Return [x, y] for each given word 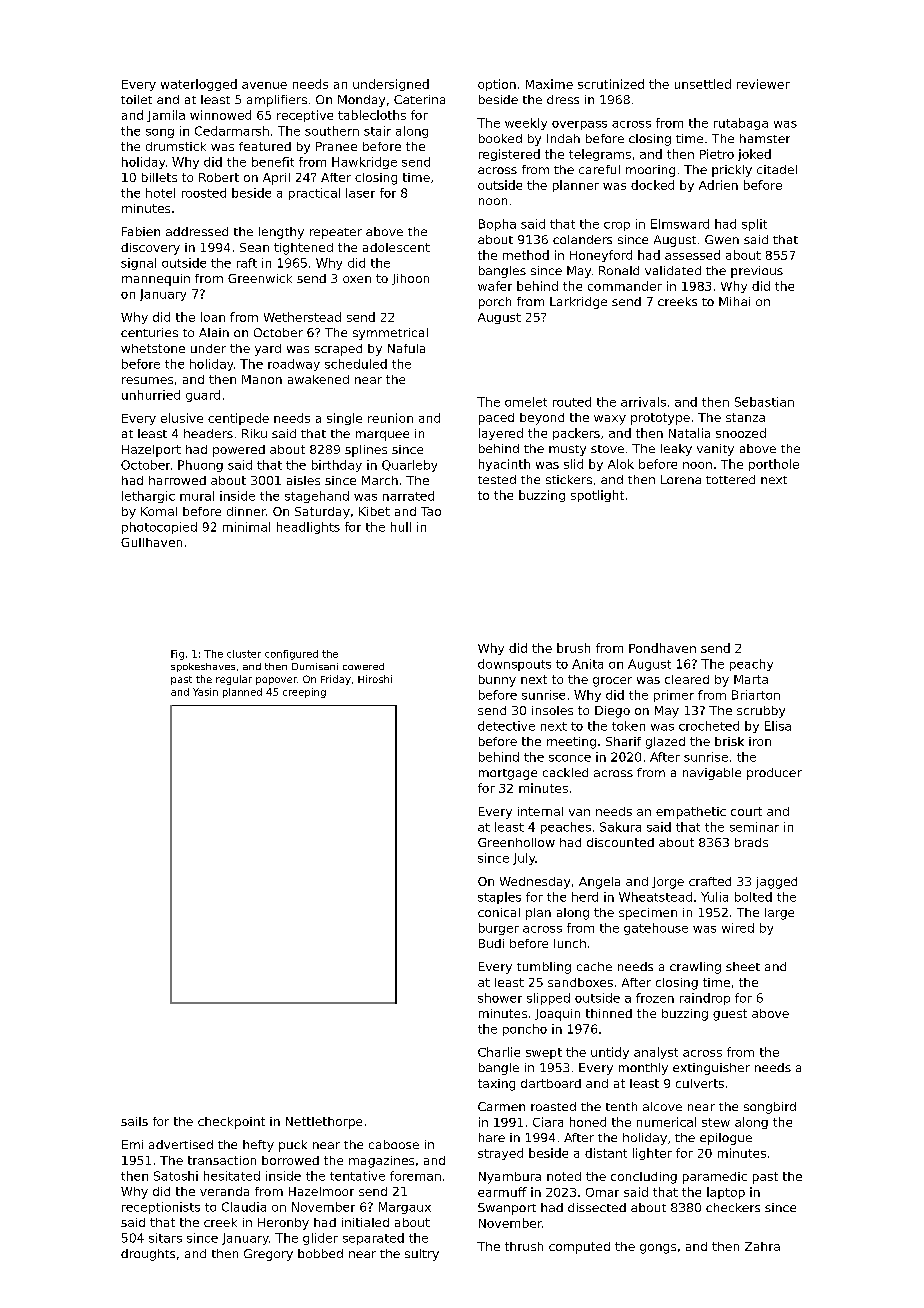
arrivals [643, 402]
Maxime [549, 84]
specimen [648, 914]
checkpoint [231, 1123]
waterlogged [199, 85]
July [524, 859]
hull [401, 527]
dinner [246, 511]
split [754, 225]
